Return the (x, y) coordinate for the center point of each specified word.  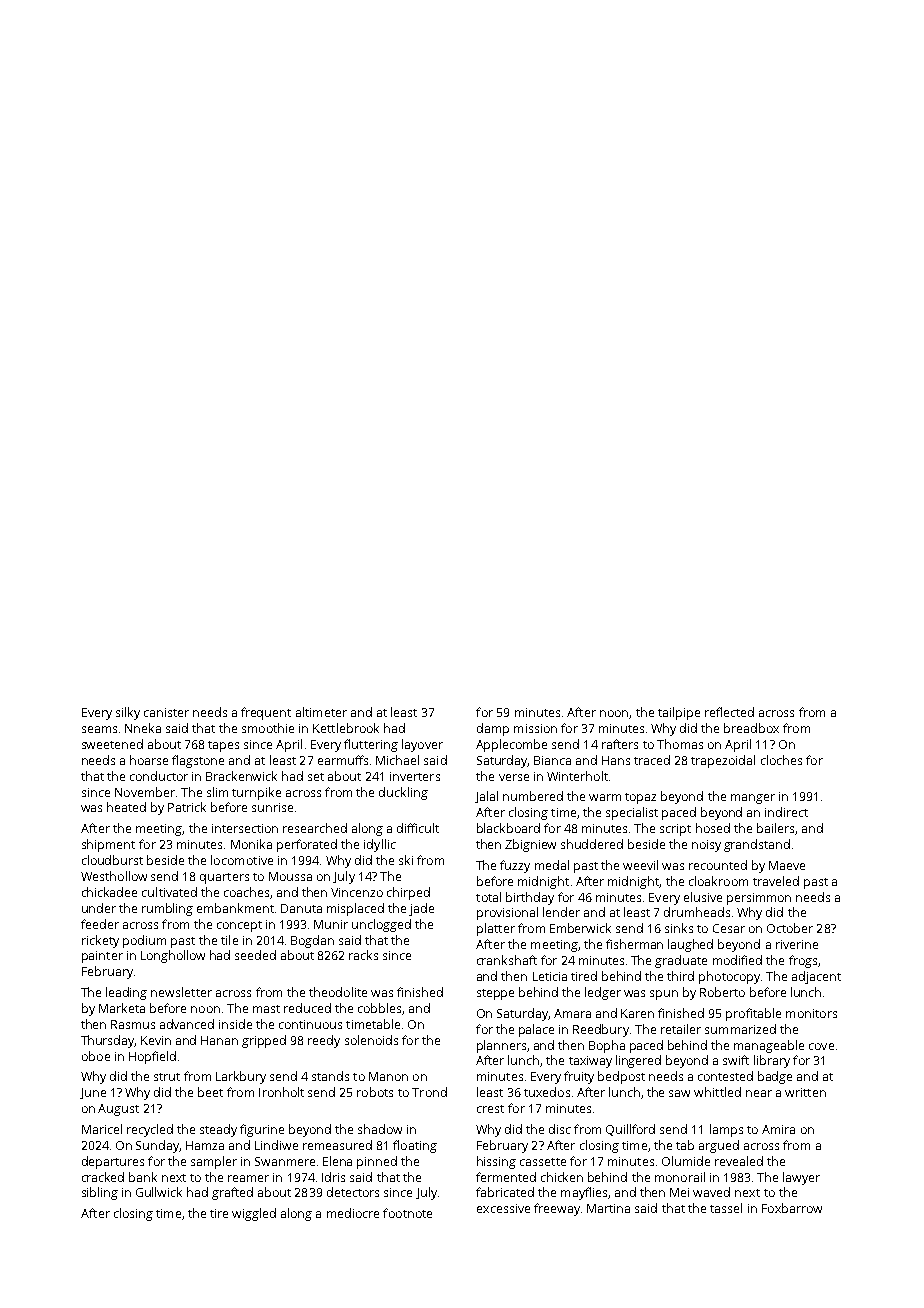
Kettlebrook (346, 728)
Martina (608, 1208)
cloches (781, 760)
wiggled (254, 1214)
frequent (266, 713)
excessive (503, 1208)
